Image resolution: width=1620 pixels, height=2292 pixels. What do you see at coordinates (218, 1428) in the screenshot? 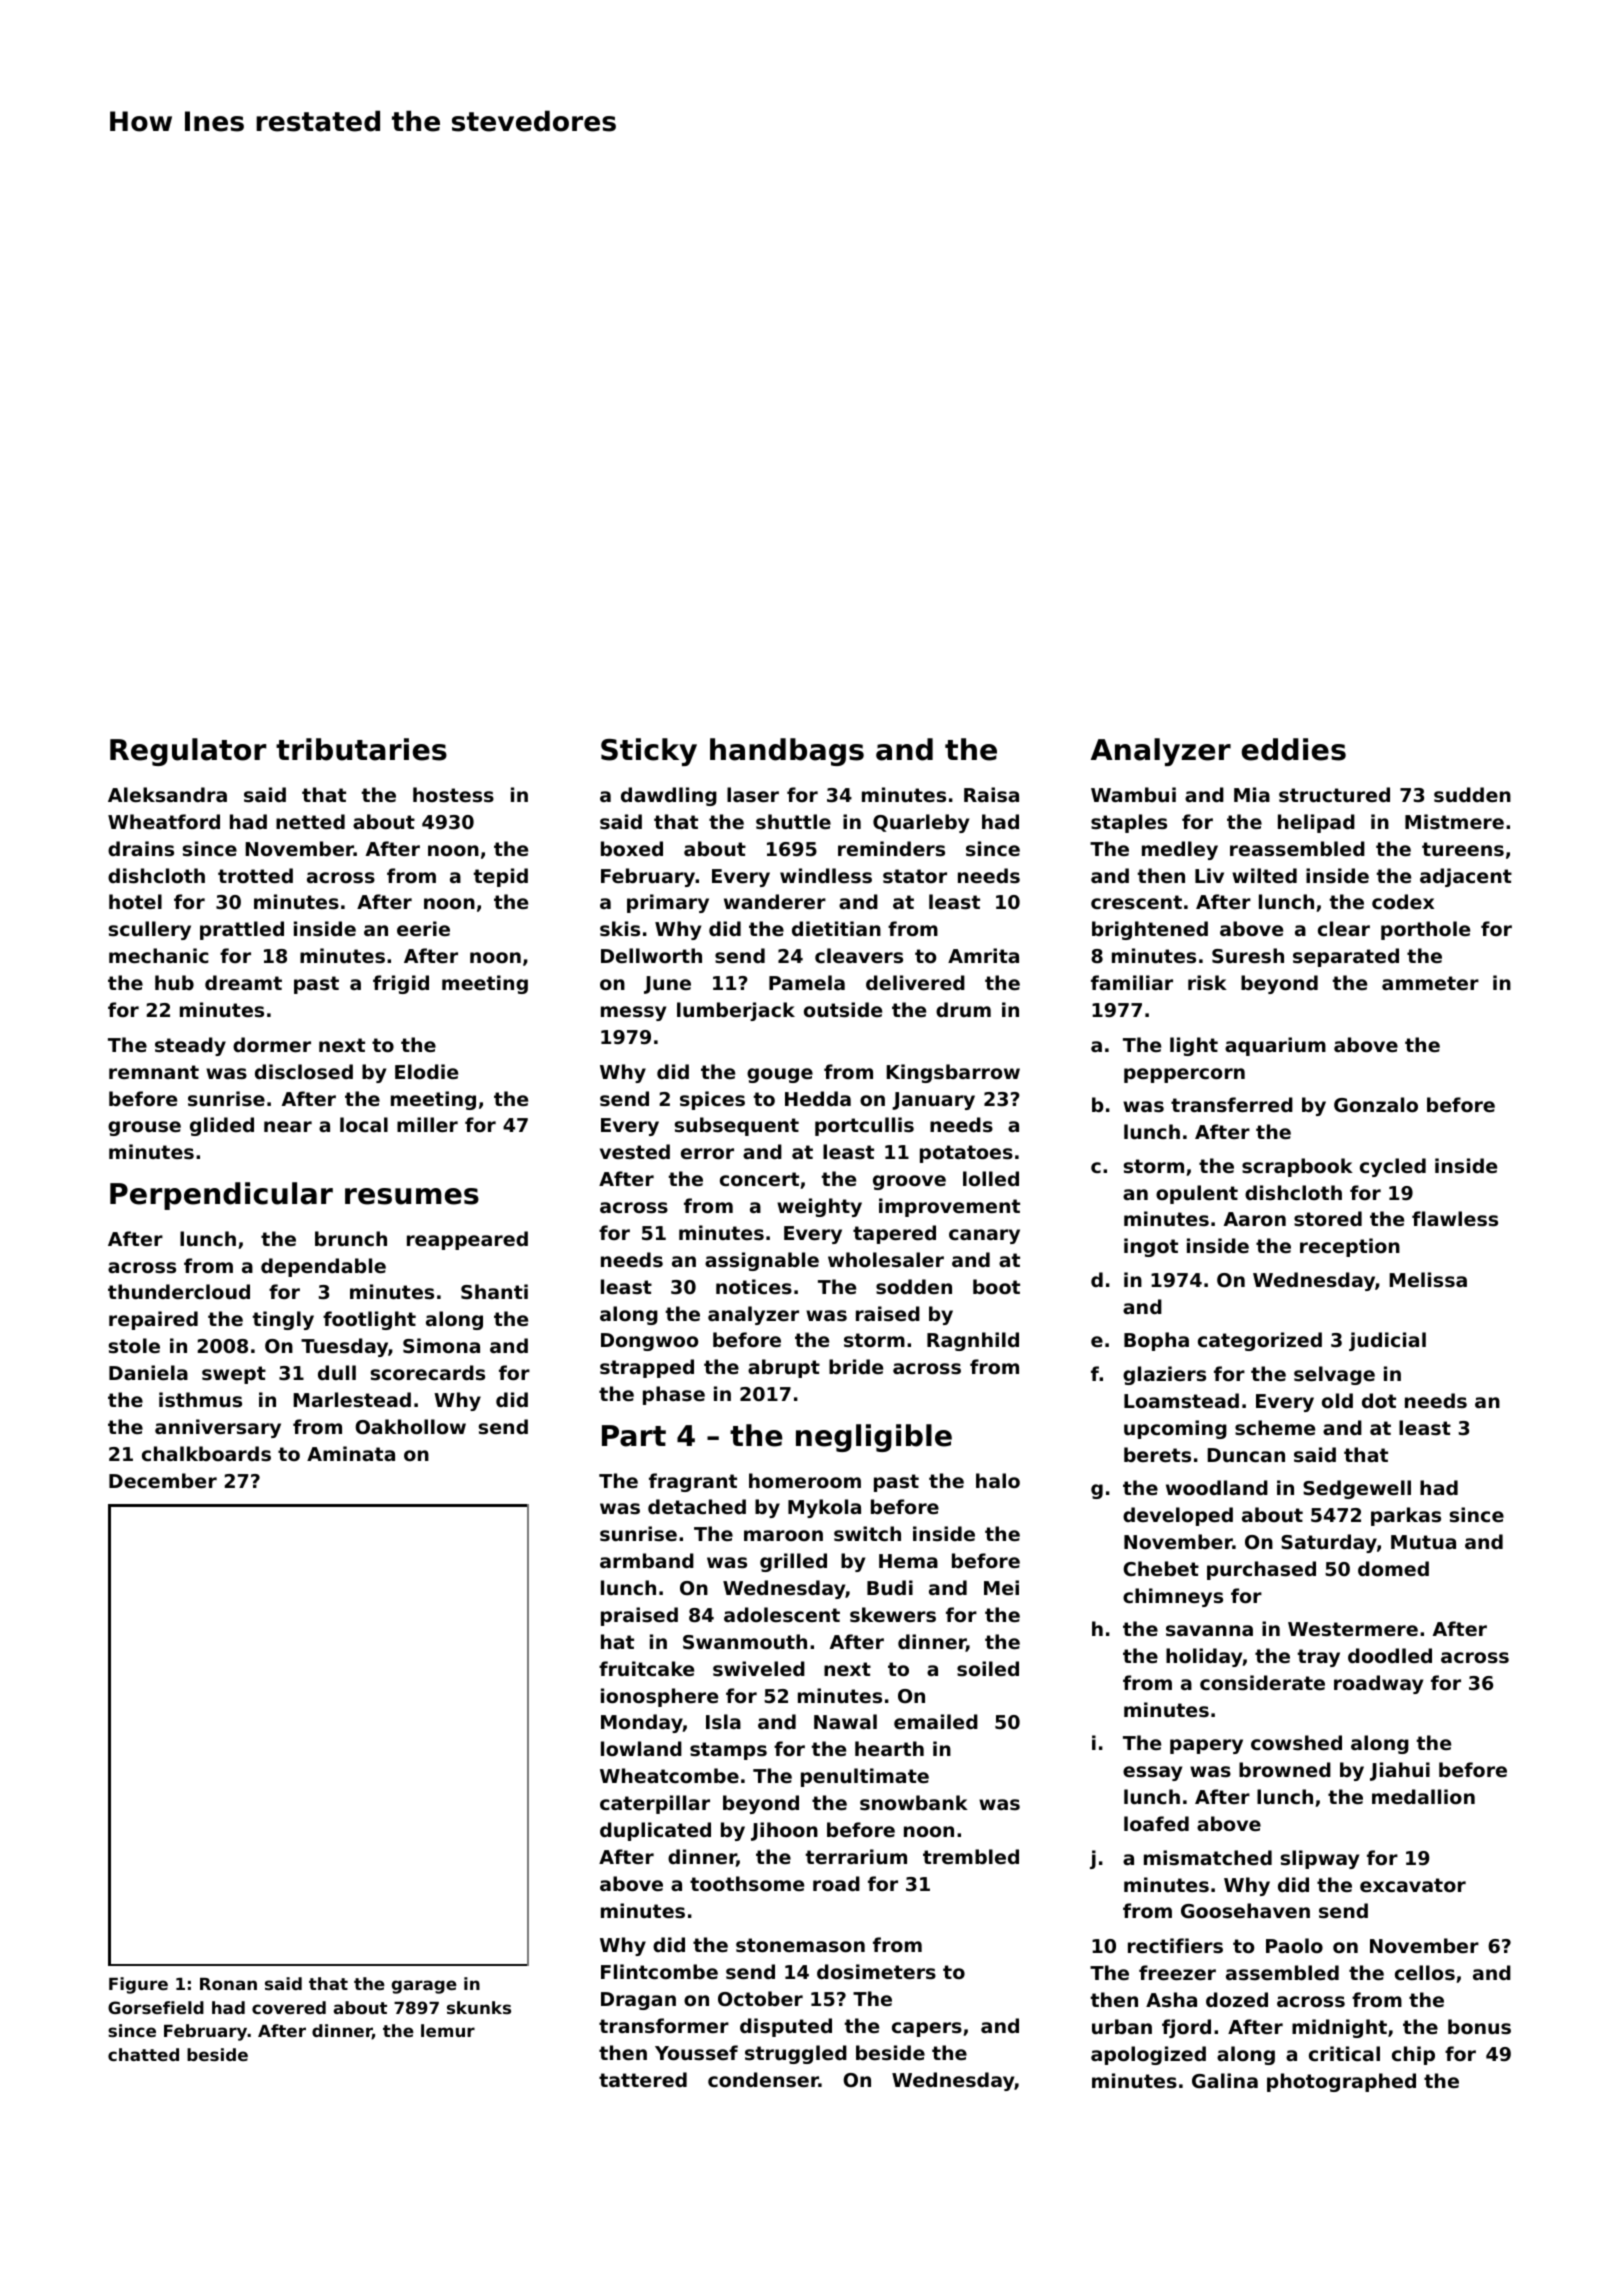
I see `anniversary` at bounding box center [218, 1428].
